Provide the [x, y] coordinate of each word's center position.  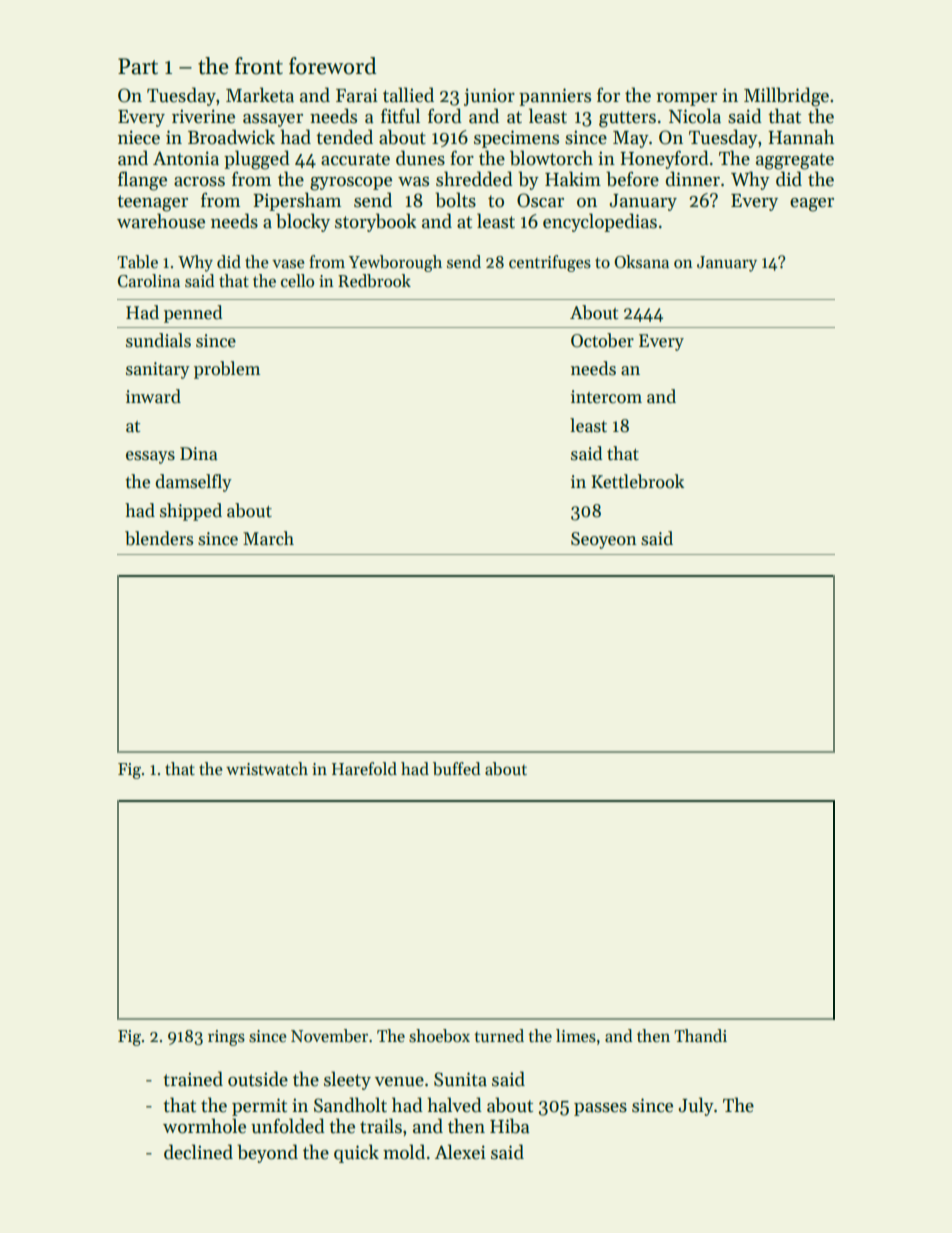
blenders [159, 538]
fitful [400, 116]
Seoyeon [604, 540]
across [199, 182]
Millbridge [786, 97]
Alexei [460, 1152]
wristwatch [267, 769]
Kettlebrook [637, 481]
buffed [457, 769]
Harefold [364, 769]
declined [198, 1152]
